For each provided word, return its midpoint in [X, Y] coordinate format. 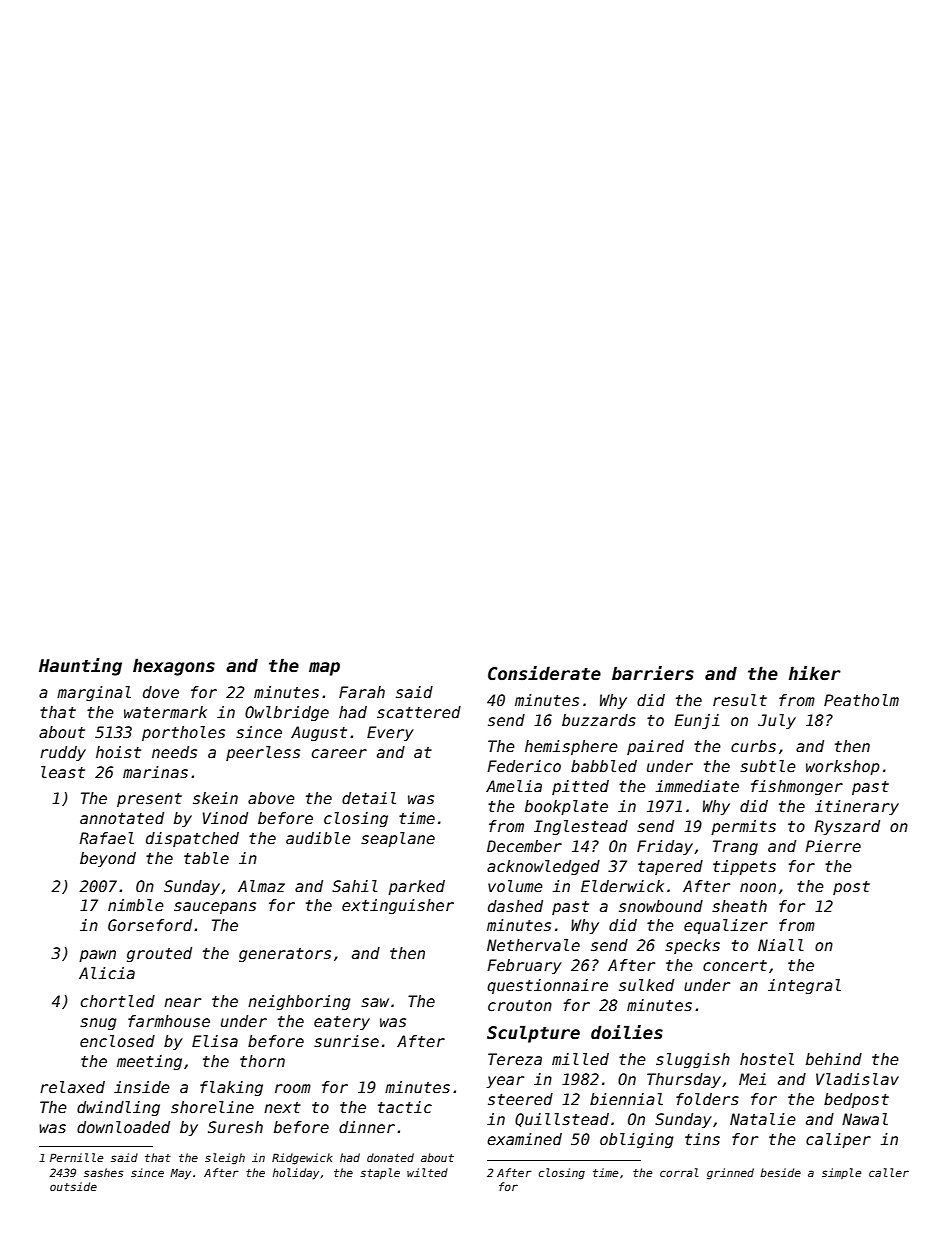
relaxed [72, 1087]
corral [679, 1172]
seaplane [398, 839]
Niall [781, 945]
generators [285, 955]
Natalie [763, 1119]
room [293, 1088]
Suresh [235, 1127]
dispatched [192, 839]
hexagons [174, 667]
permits [743, 827]
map [324, 669]
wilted [427, 1172]
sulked [646, 985]
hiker [815, 673]
